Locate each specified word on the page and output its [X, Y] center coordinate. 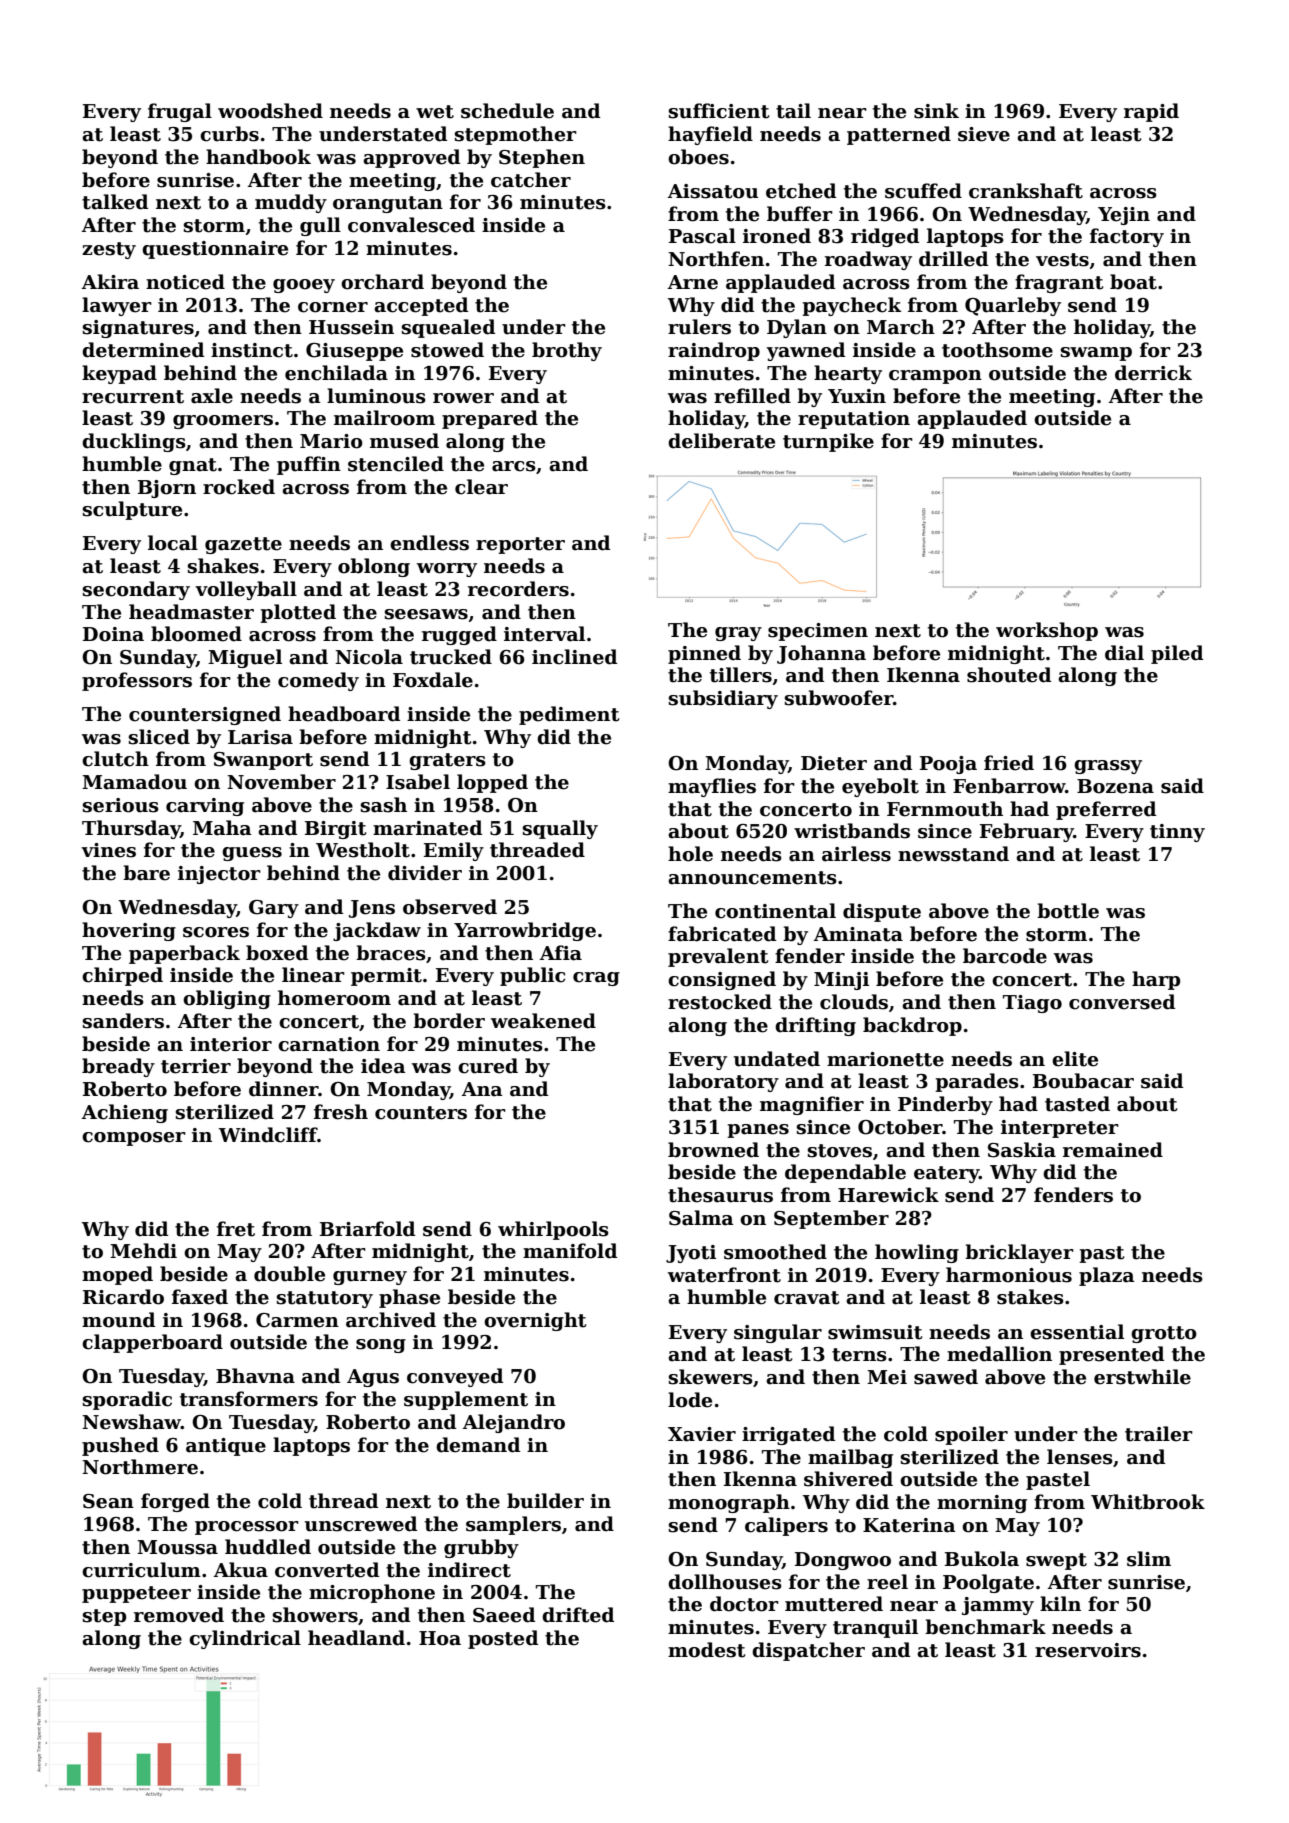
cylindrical [245, 1639]
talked [115, 202]
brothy [567, 351]
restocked [720, 1002]
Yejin [1124, 216]
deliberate [721, 441]
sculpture [132, 510]
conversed [1122, 1002]
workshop [1047, 631]
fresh [341, 1112]
